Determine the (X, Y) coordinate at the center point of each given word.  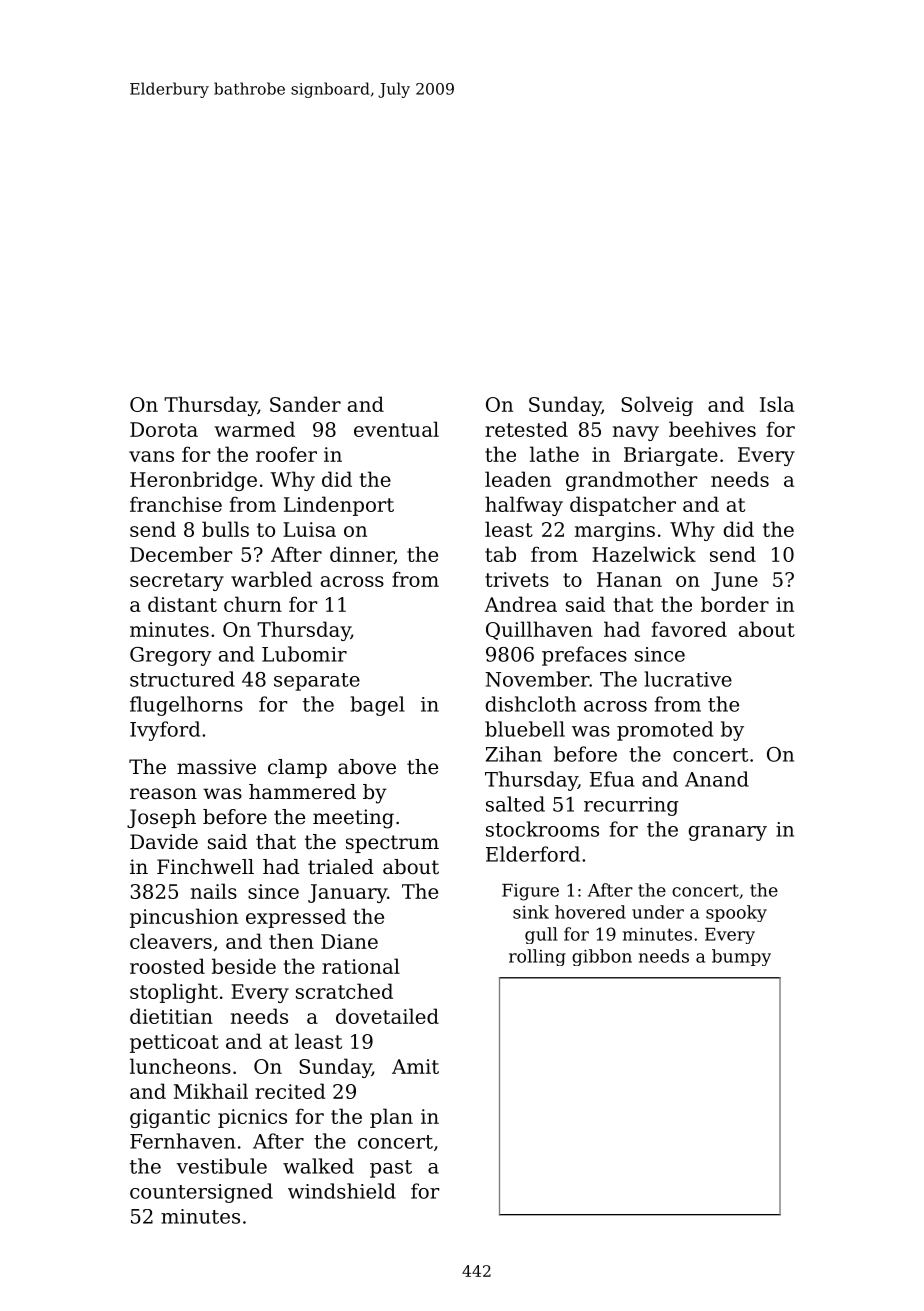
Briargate (671, 456)
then (291, 941)
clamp (297, 768)
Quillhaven (539, 630)
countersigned (201, 1193)
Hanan (629, 579)
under (658, 912)
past (391, 1169)
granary (728, 833)
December (181, 554)
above (367, 767)
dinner (362, 555)
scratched (344, 991)
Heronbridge (193, 481)
